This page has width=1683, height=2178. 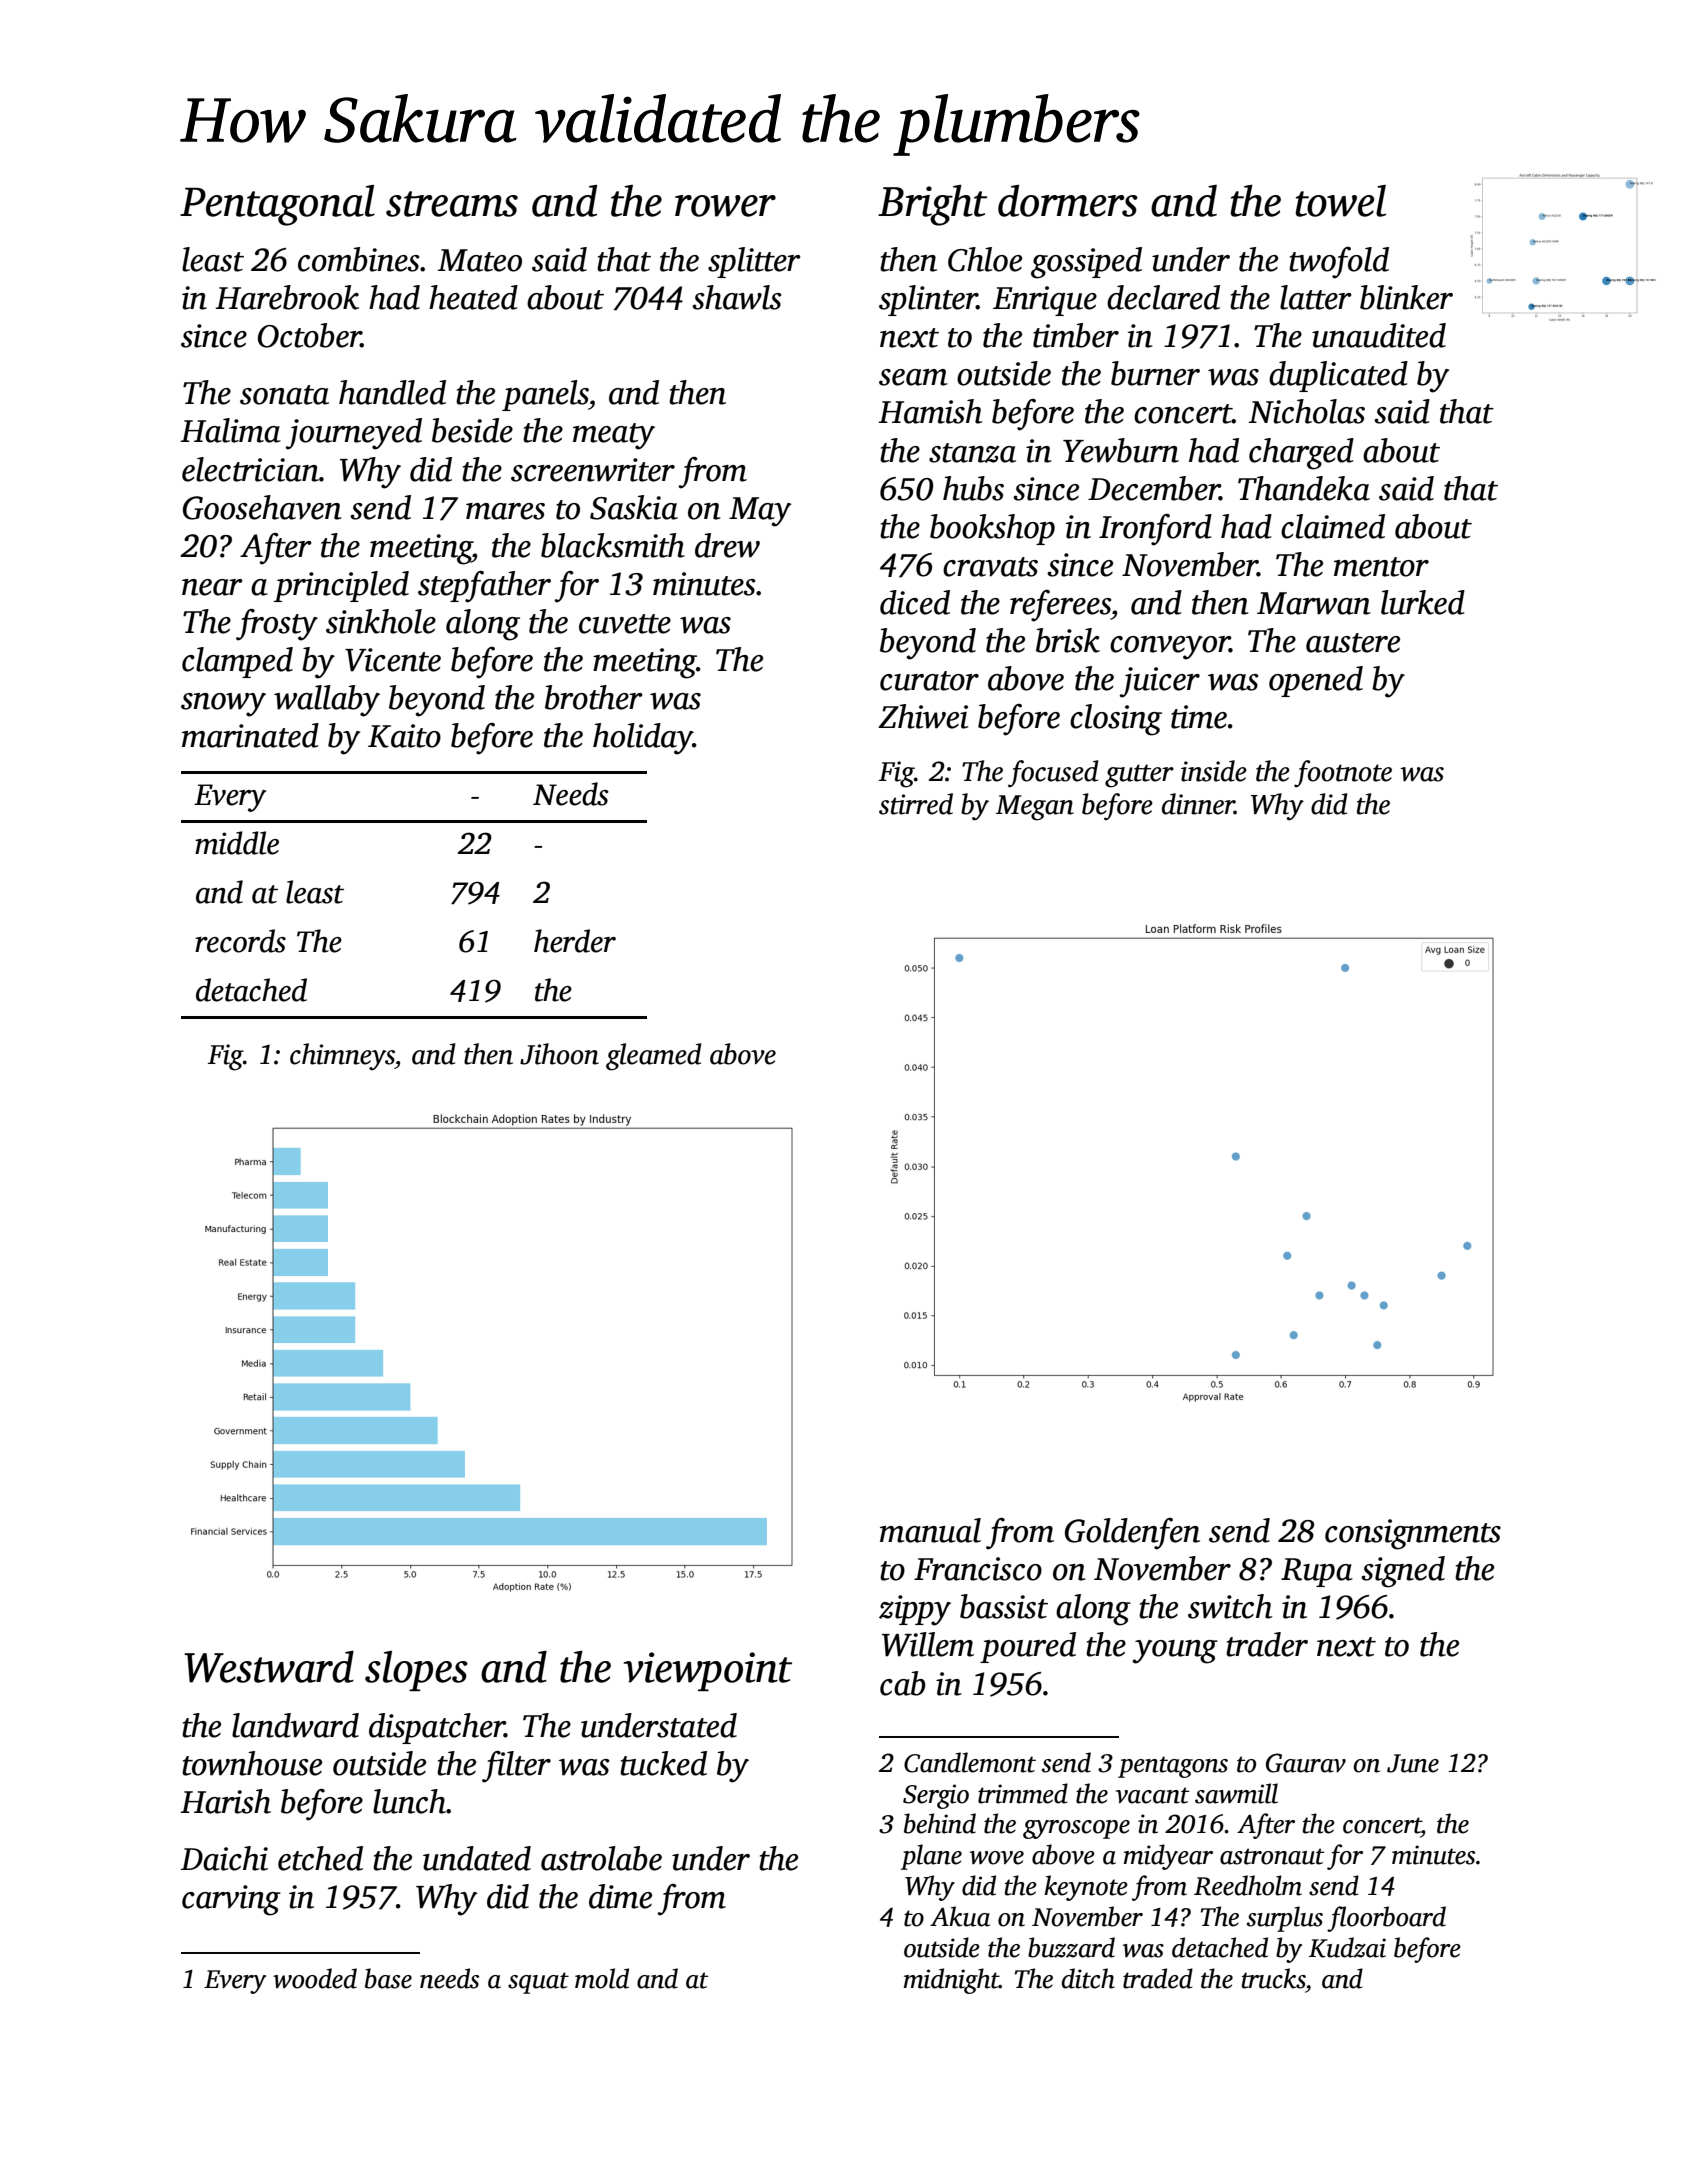 What do you see at coordinates (1068, 201) in the page?
I see `dormers` at bounding box center [1068, 201].
